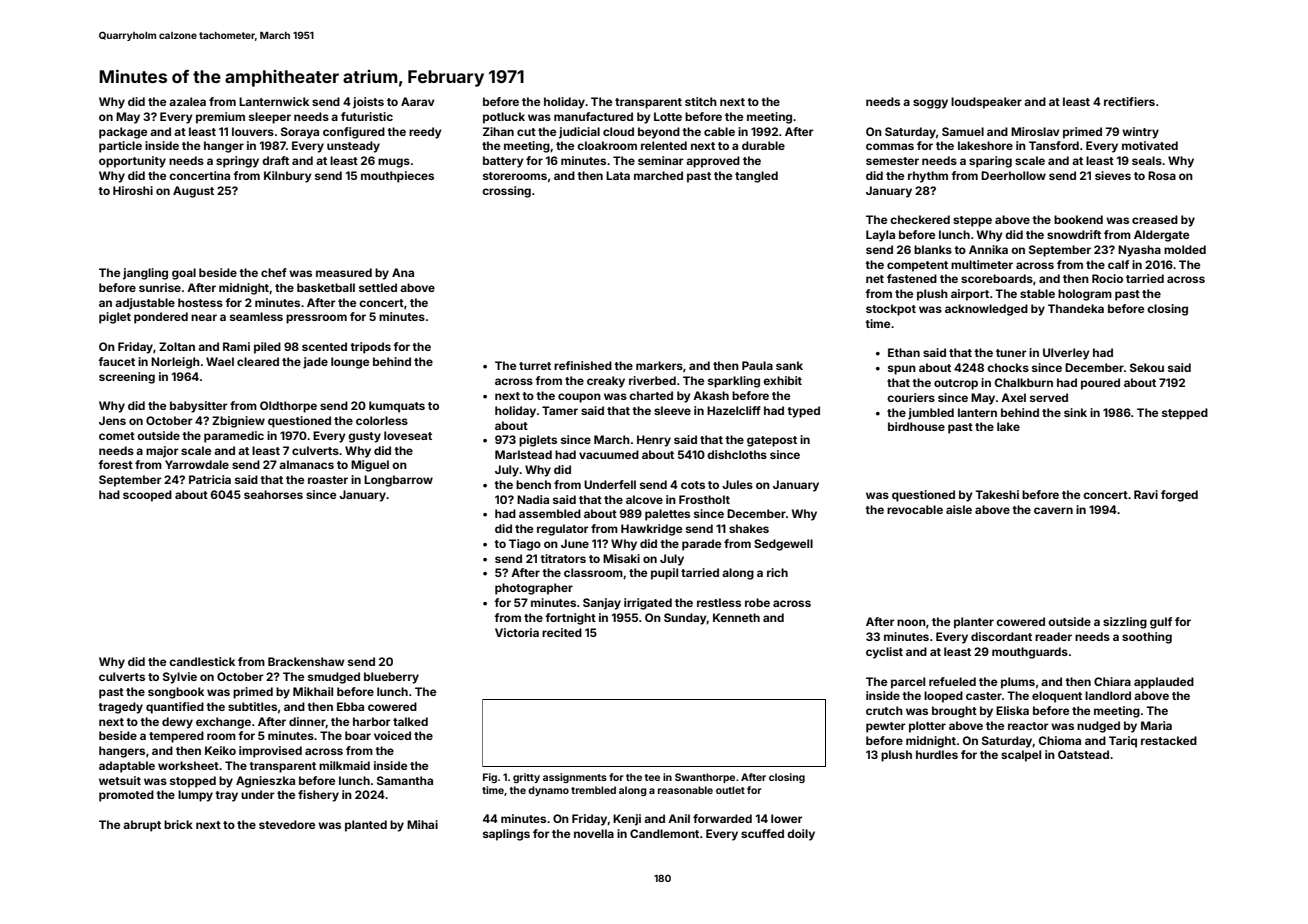  I want to click on stitch, so click(701, 101).
